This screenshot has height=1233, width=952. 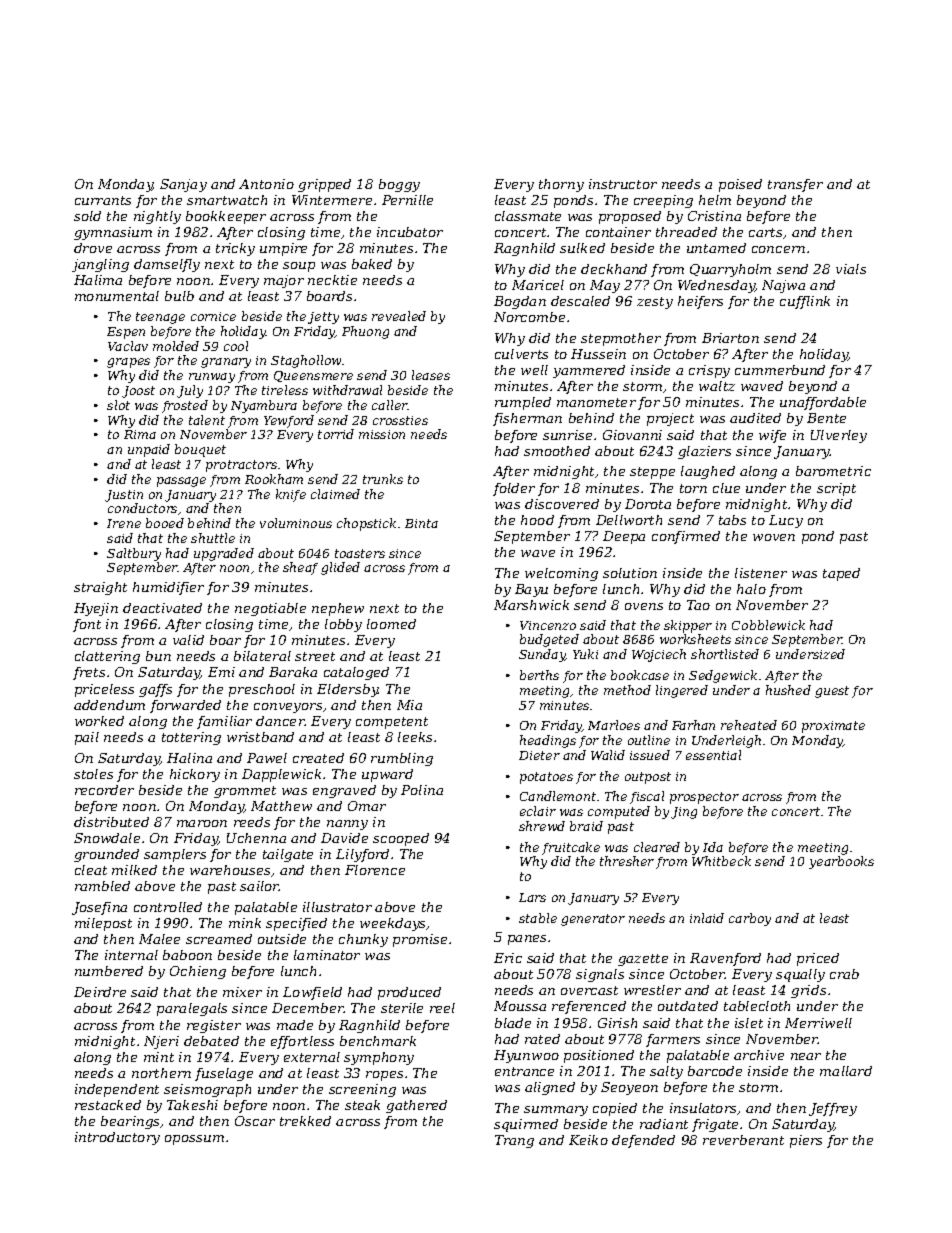 What do you see at coordinates (561, 574) in the screenshot?
I see `welcoming` at bounding box center [561, 574].
